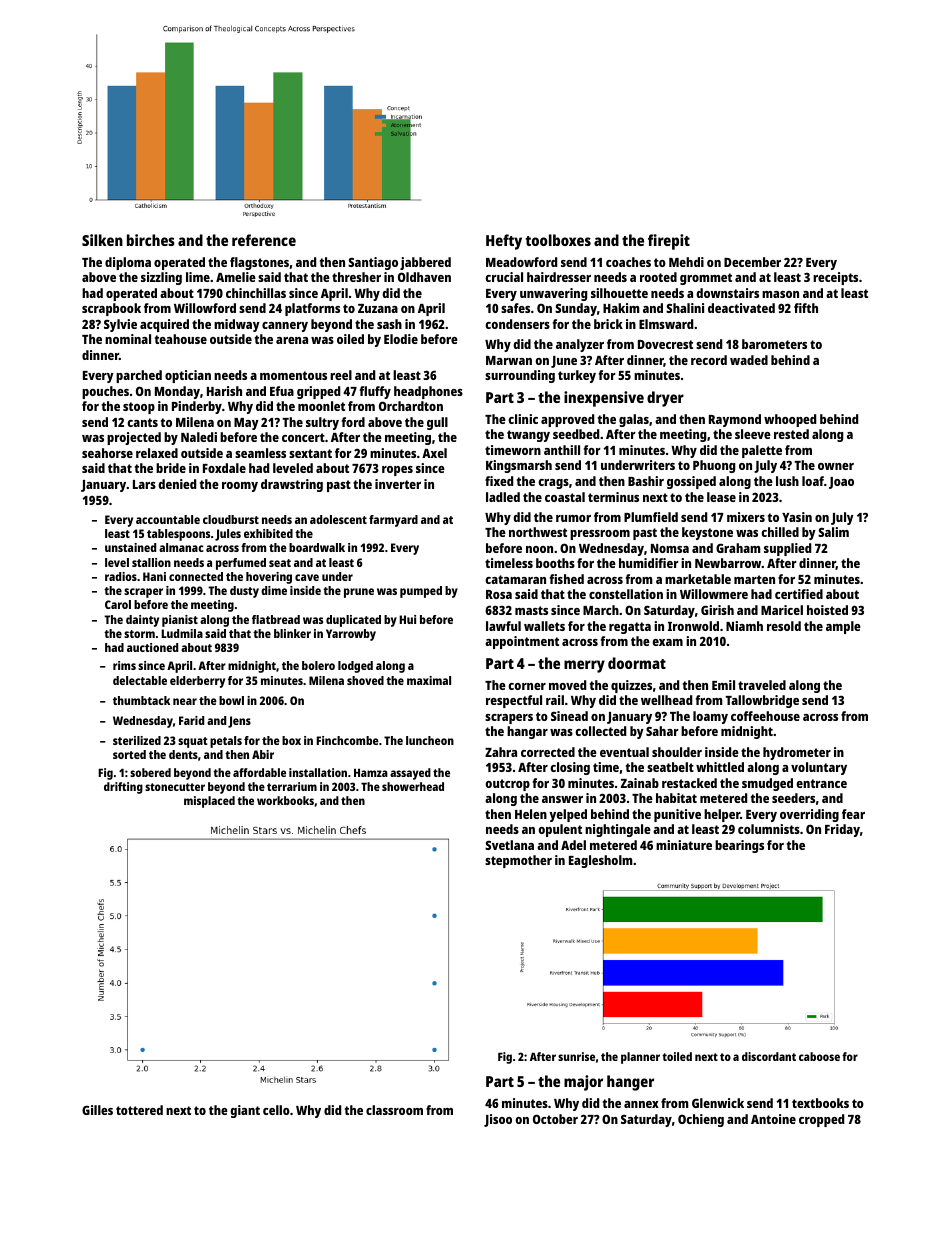 The height and width of the image is (1233, 952). Describe the element at coordinates (429, 680) in the image. I see `maximal` at that location.
